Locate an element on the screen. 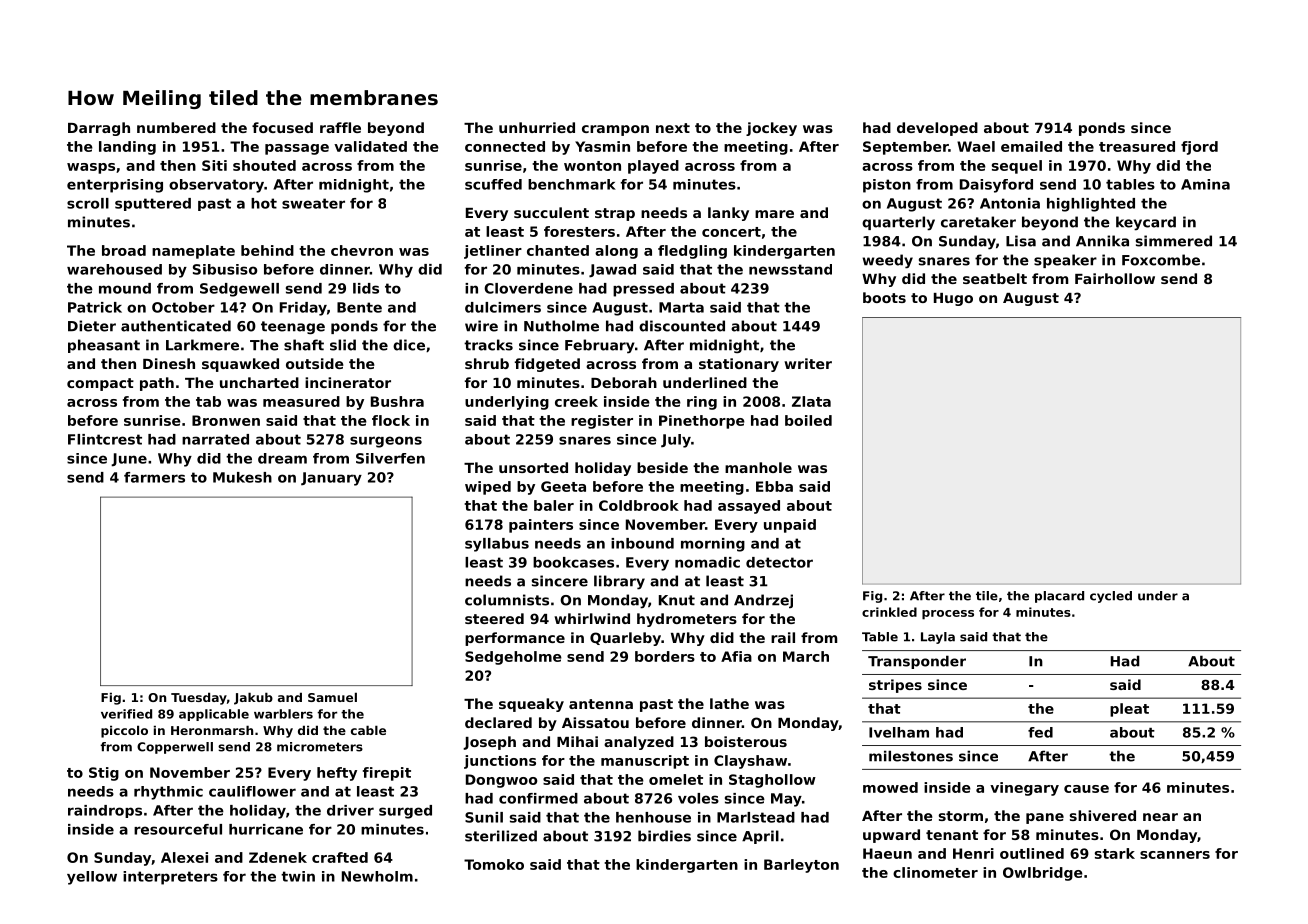 This screenshot has height=924, width=1308. scuffed is located at coordinates (493, 184).
